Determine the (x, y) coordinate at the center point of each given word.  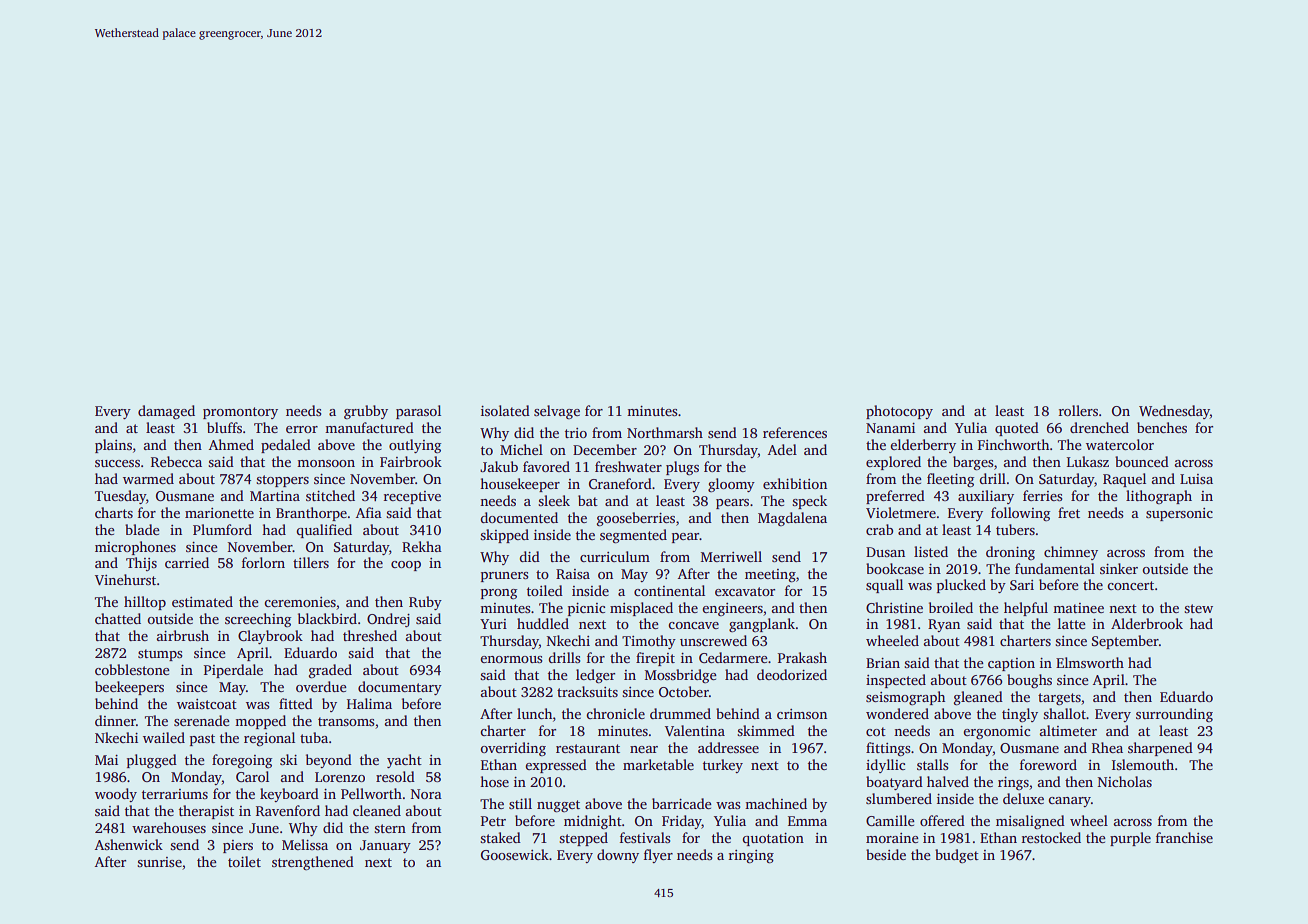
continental (669, 590)
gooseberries (636, 519)
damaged (166, 412)
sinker (1119, 568)
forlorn (263, 562)
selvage (557, 412)
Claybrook (270, 637)
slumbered (899, 798)
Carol (252, 776)
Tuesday (120, 497)
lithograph (1159, 497)
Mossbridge (681, 676)
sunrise (159, 862)
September (1125, 642)
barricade (682, 803)
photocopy (899, 412)
